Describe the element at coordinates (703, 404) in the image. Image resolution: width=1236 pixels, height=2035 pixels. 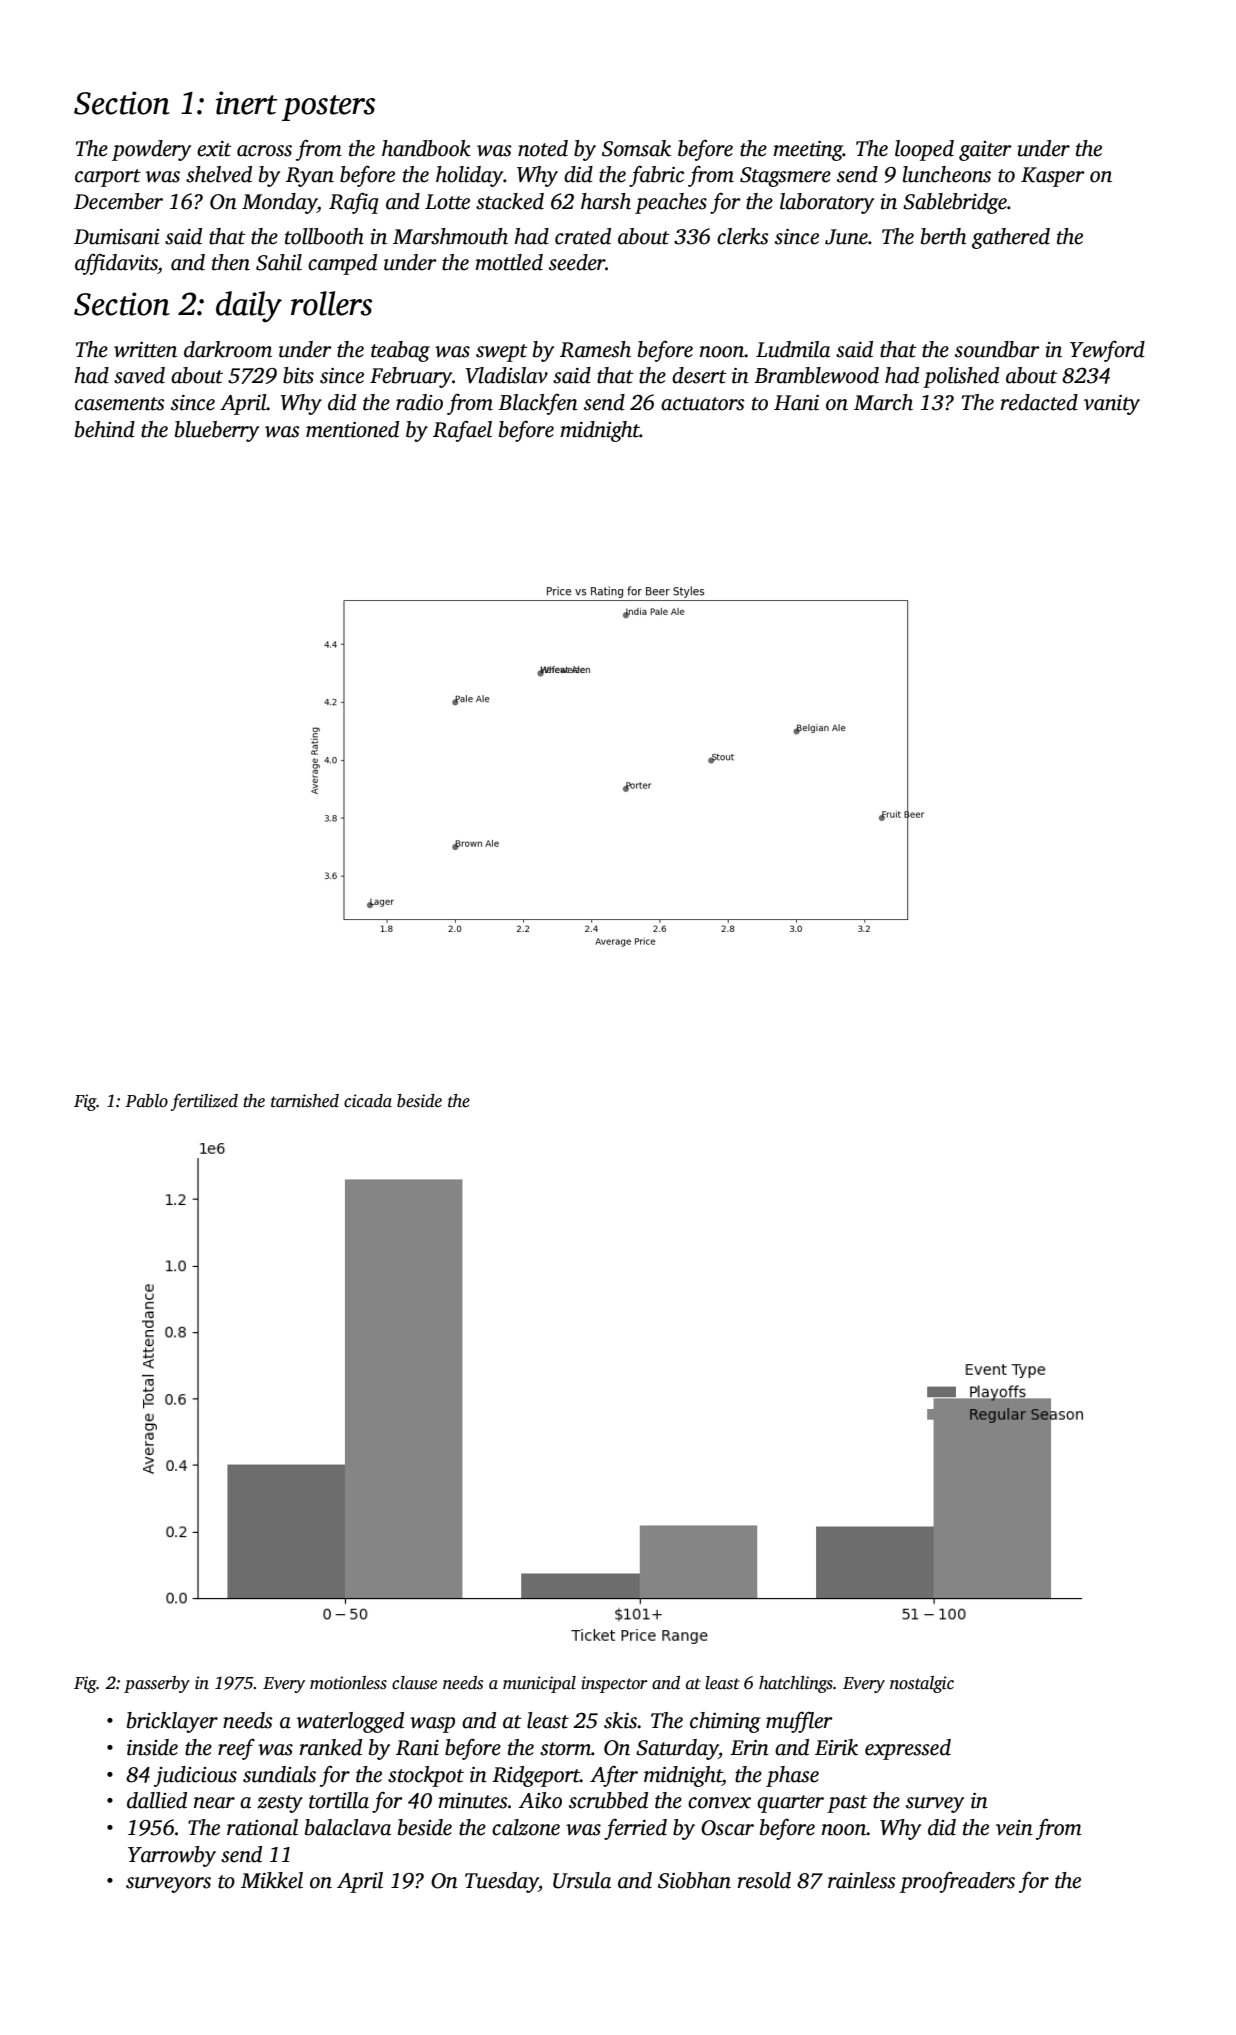
I see `actuators` at that location.
